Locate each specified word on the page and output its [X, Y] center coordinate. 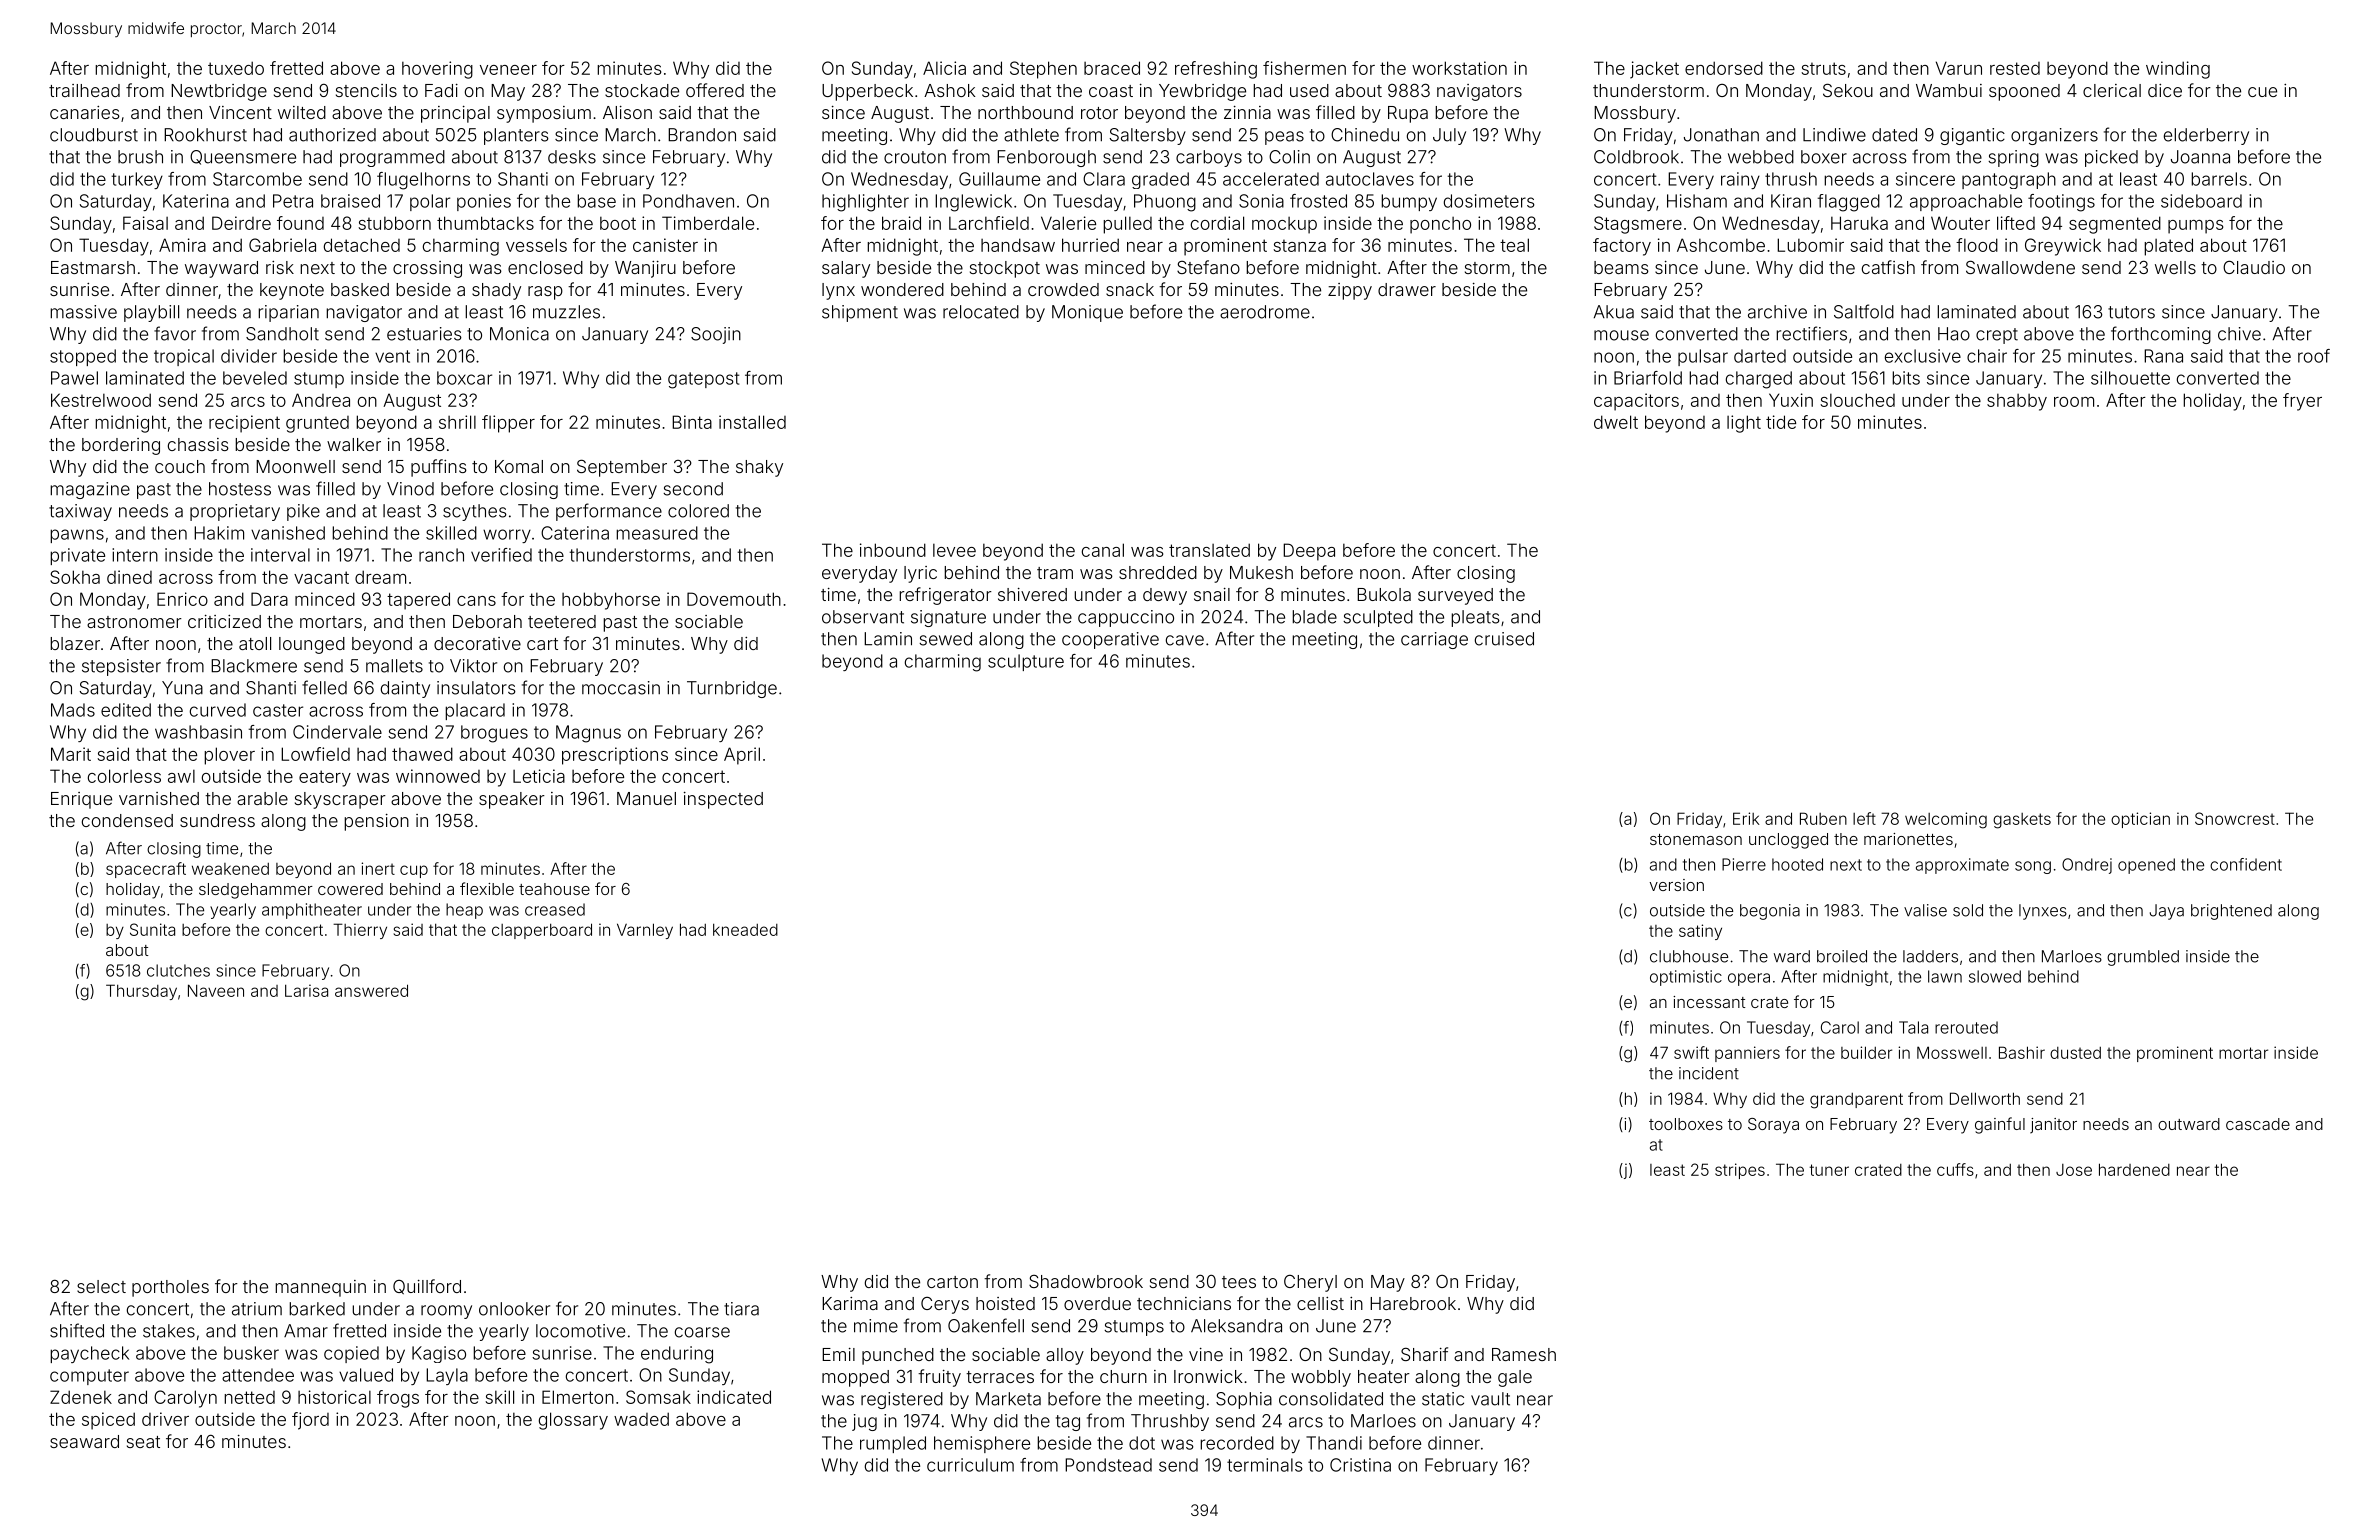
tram [1055, 573]
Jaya [2167, 912]
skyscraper [340, 800]
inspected [723, 800]
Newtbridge [219, 92]
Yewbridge [1202, 92]
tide [1781, 422]
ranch [441, 555]
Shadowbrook [1086, 1281]
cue [2262, 92]
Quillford [427, 1286]
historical [334, 1397]
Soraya [1773, 1126]
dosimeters [1489, 201]
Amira [182, 245]
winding [2178, 70]
